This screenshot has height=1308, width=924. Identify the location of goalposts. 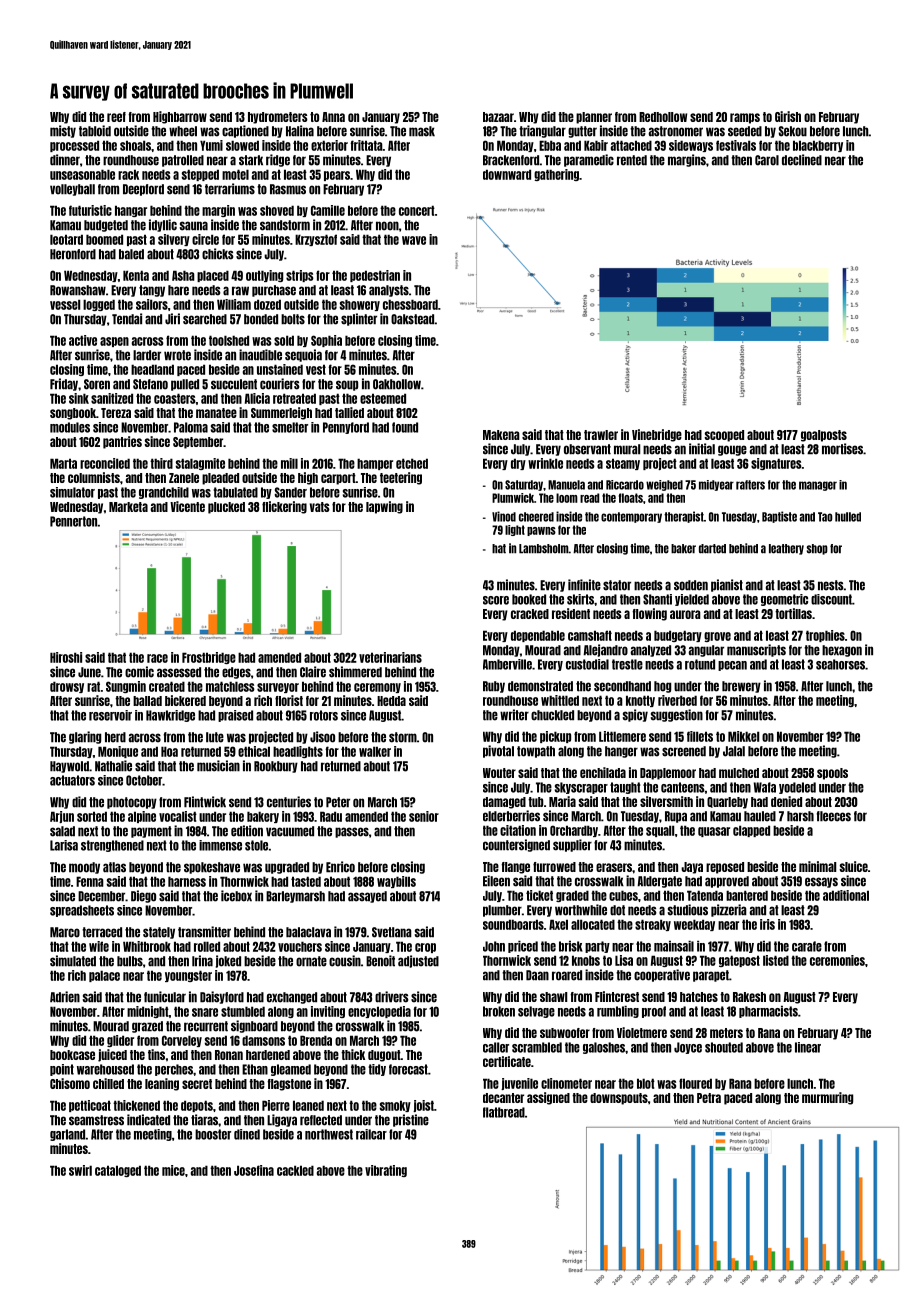
(824, 436).
